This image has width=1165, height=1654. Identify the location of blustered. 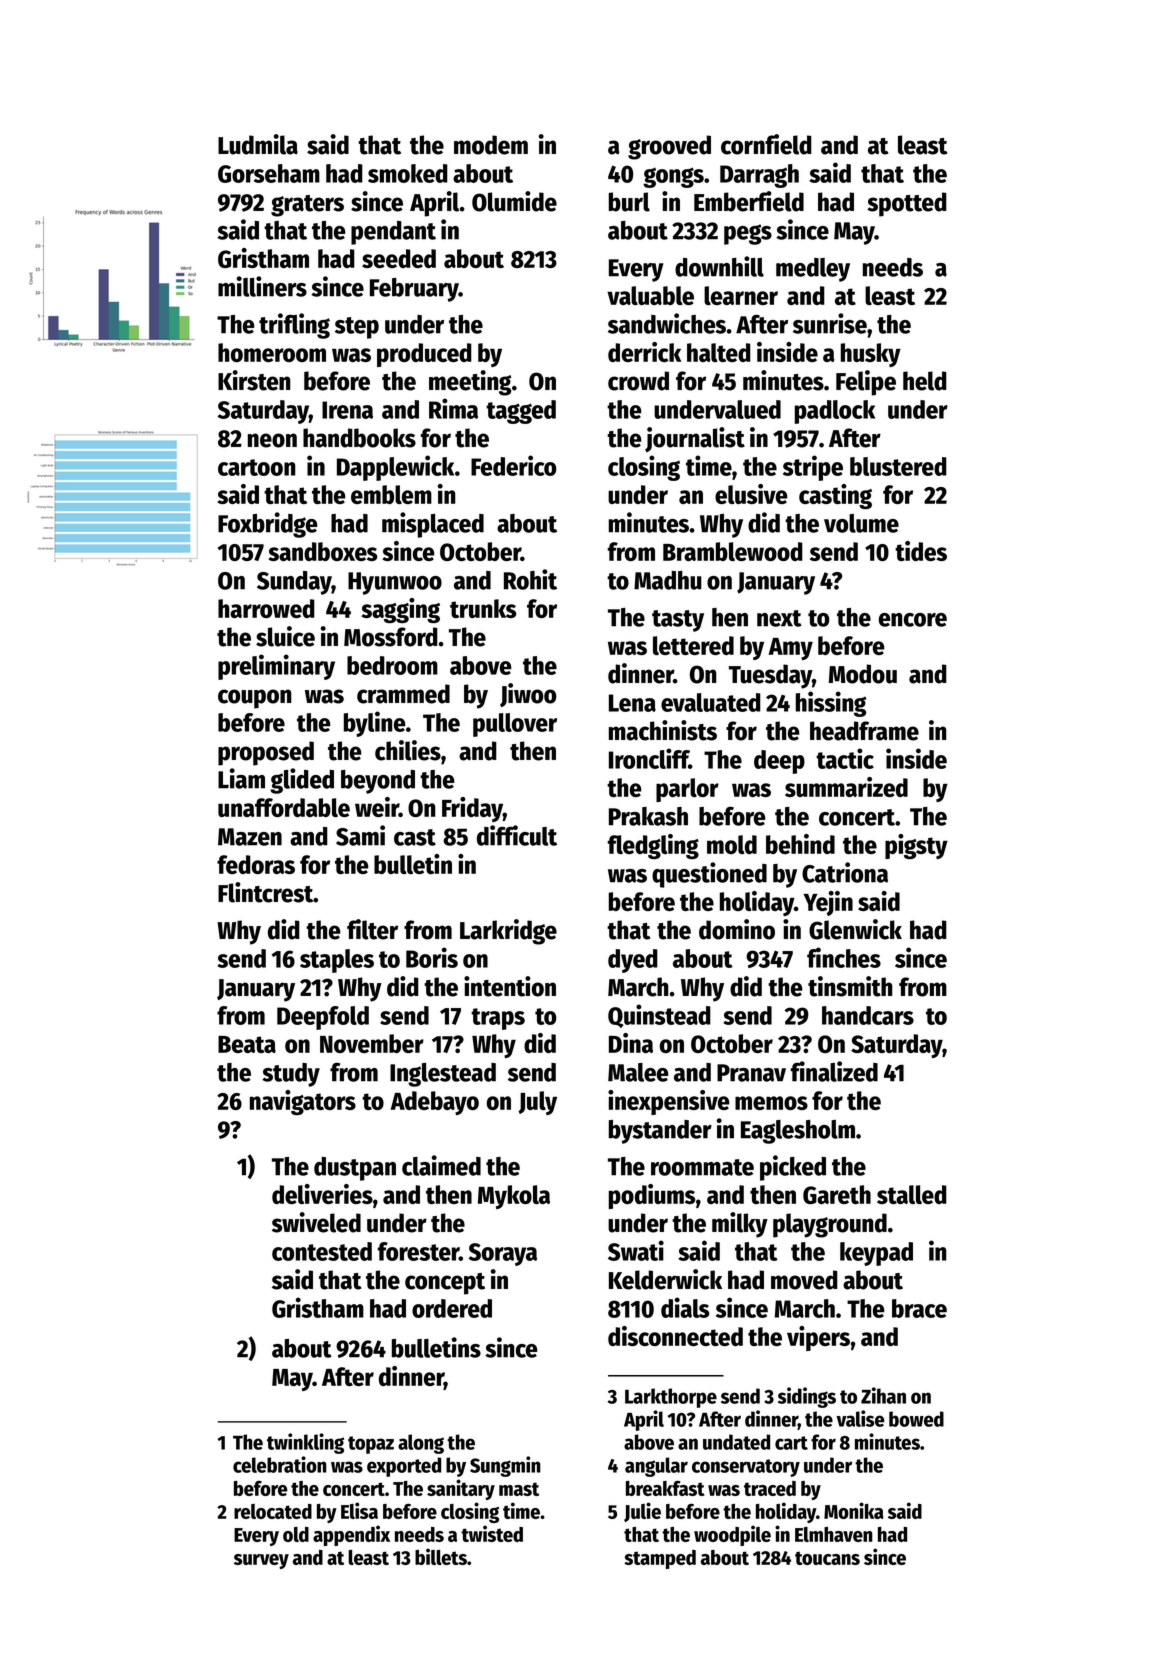
(898, 466).
